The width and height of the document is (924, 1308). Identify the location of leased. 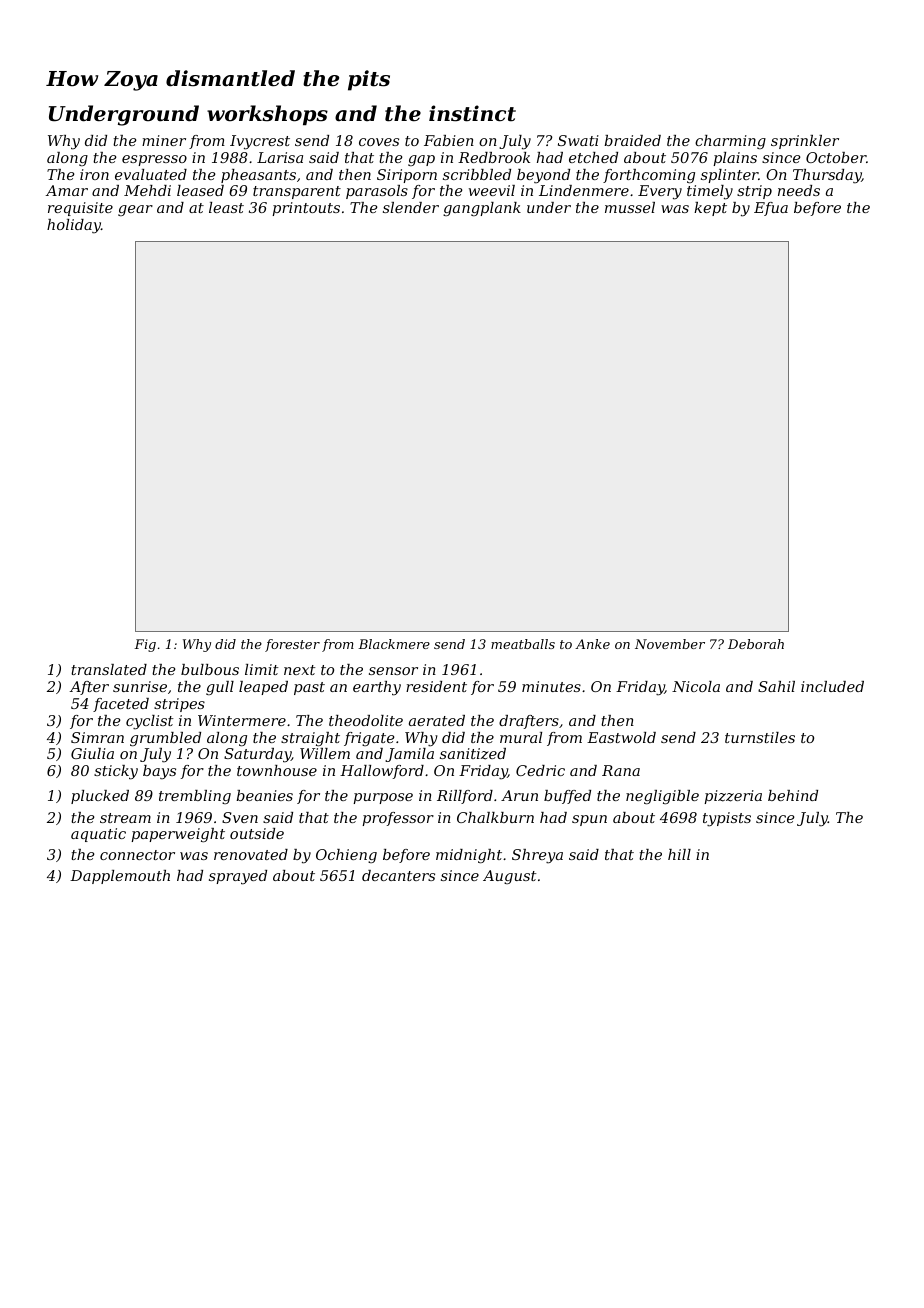
(200, 190).
